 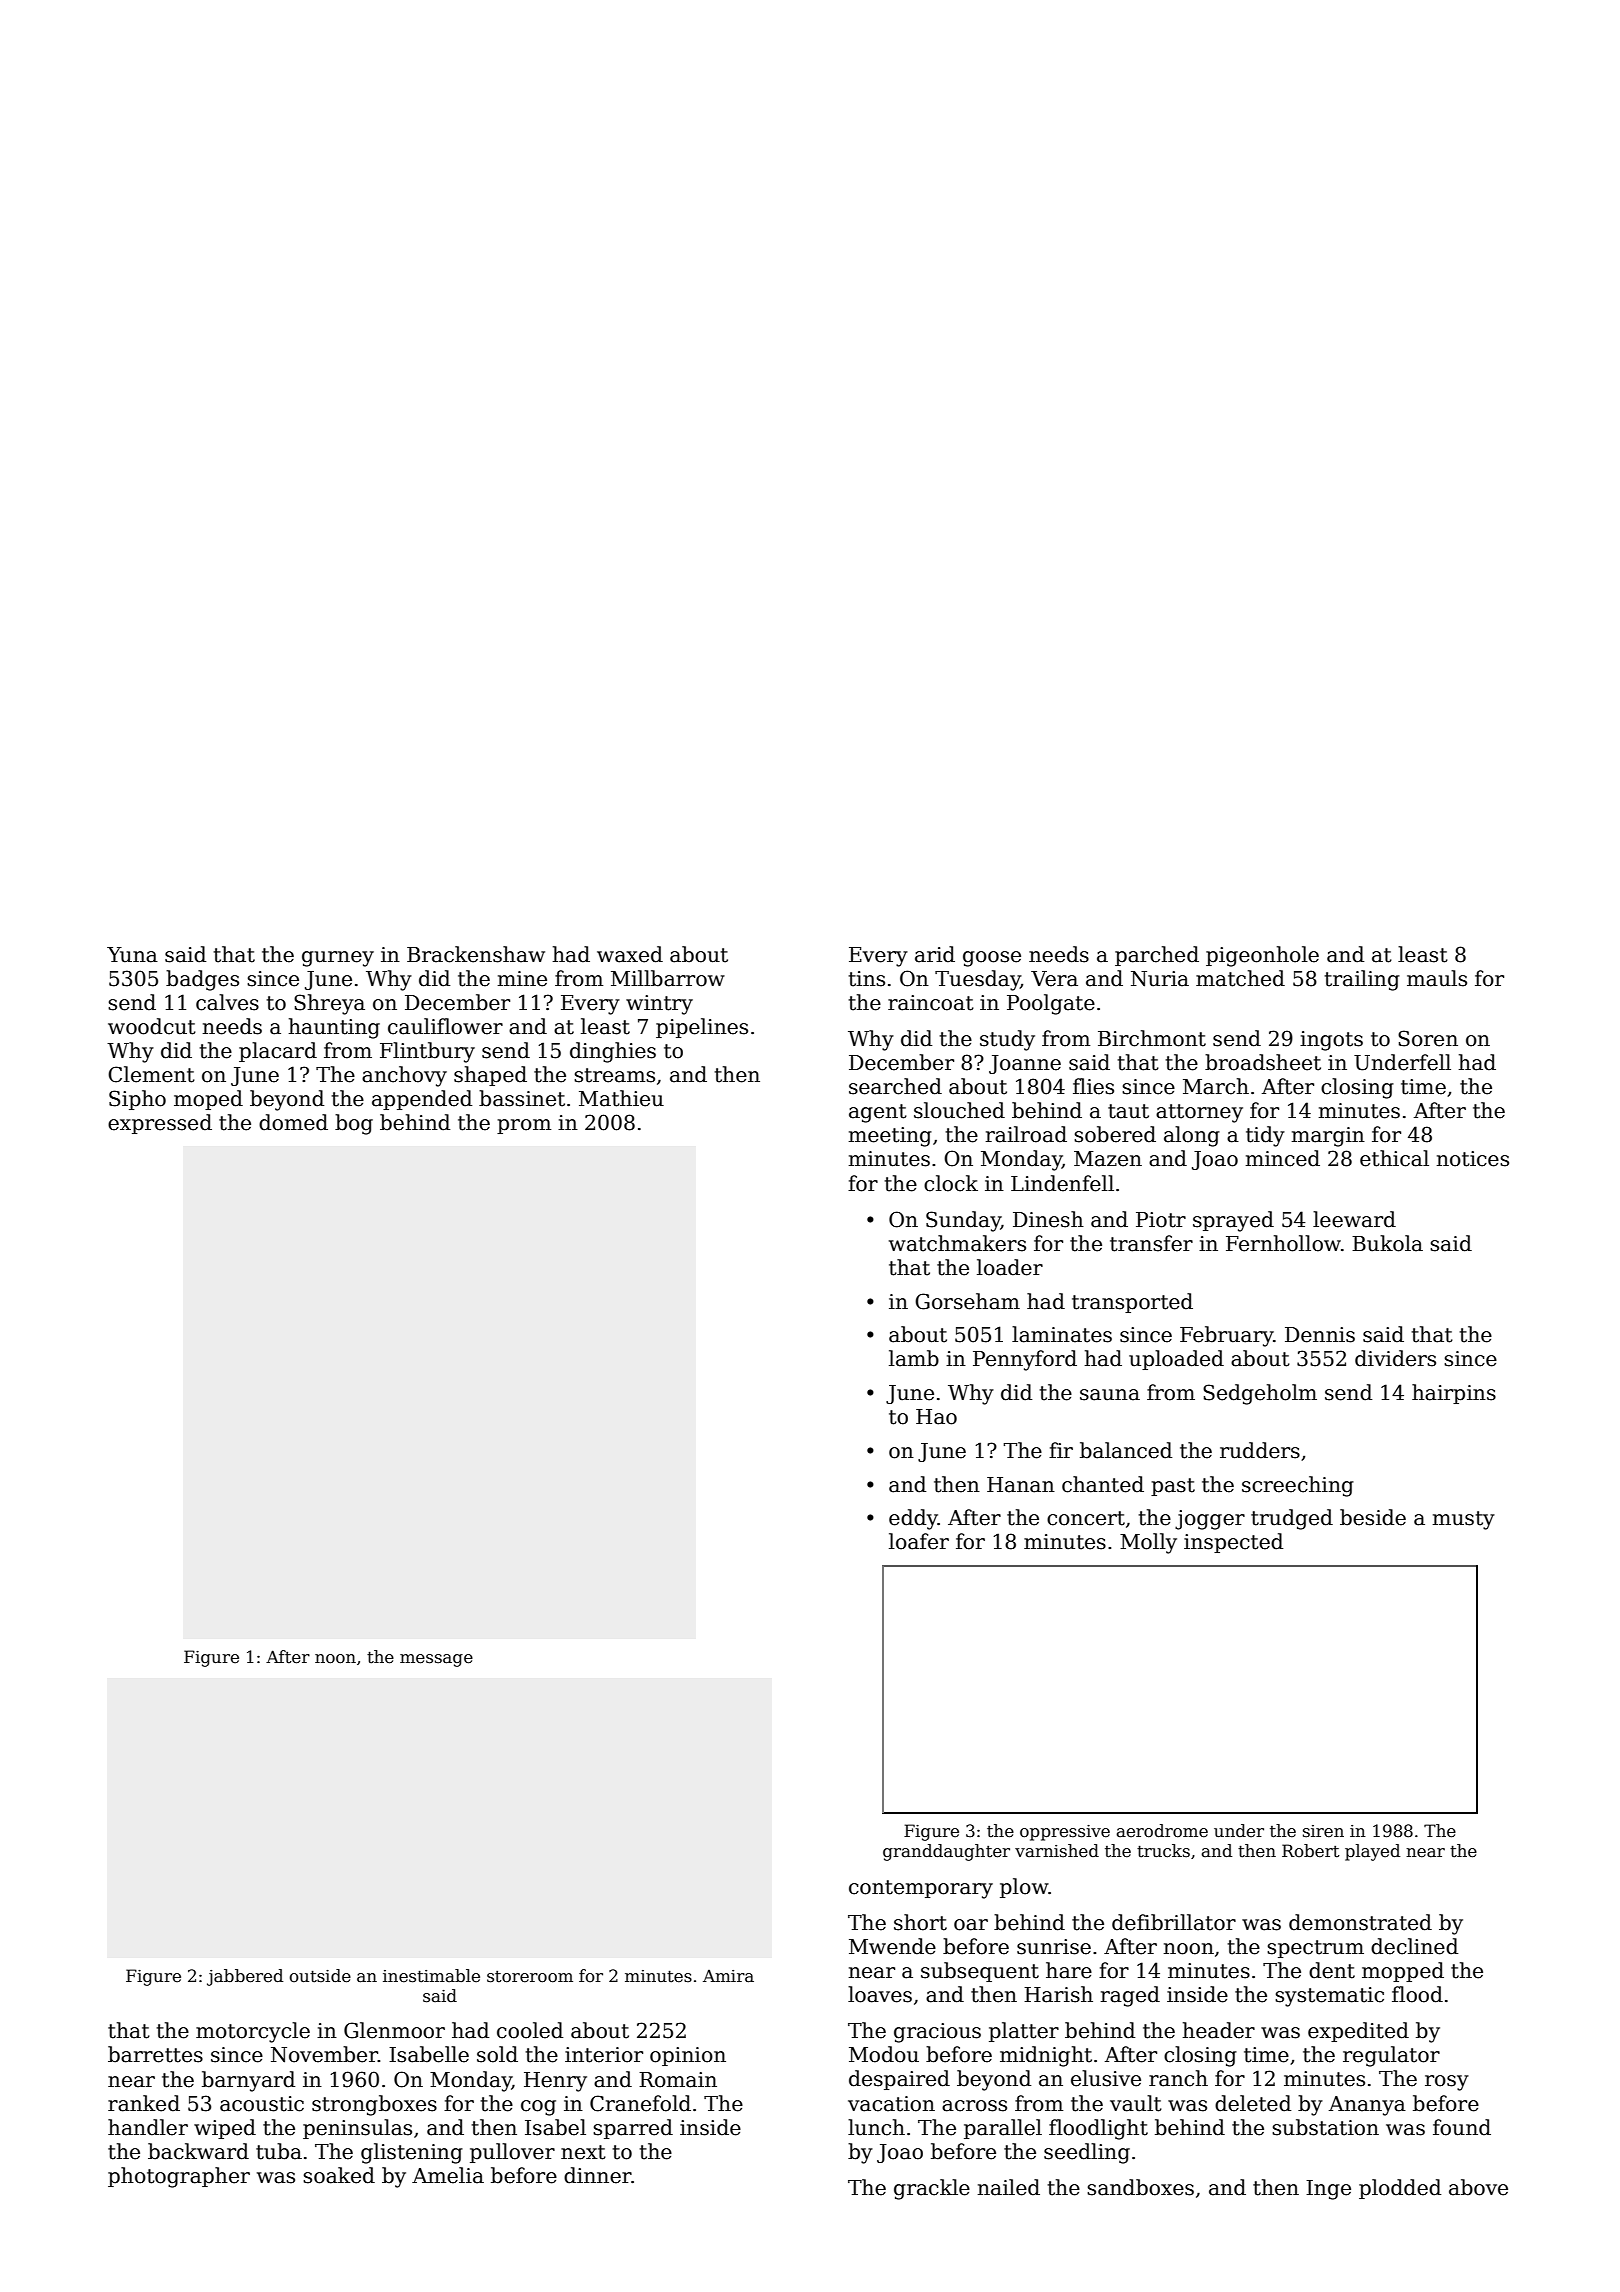 What do you see at coordinates (936, 1417) in the page?
I see `Hao` at bounding box center [936, 1417].
